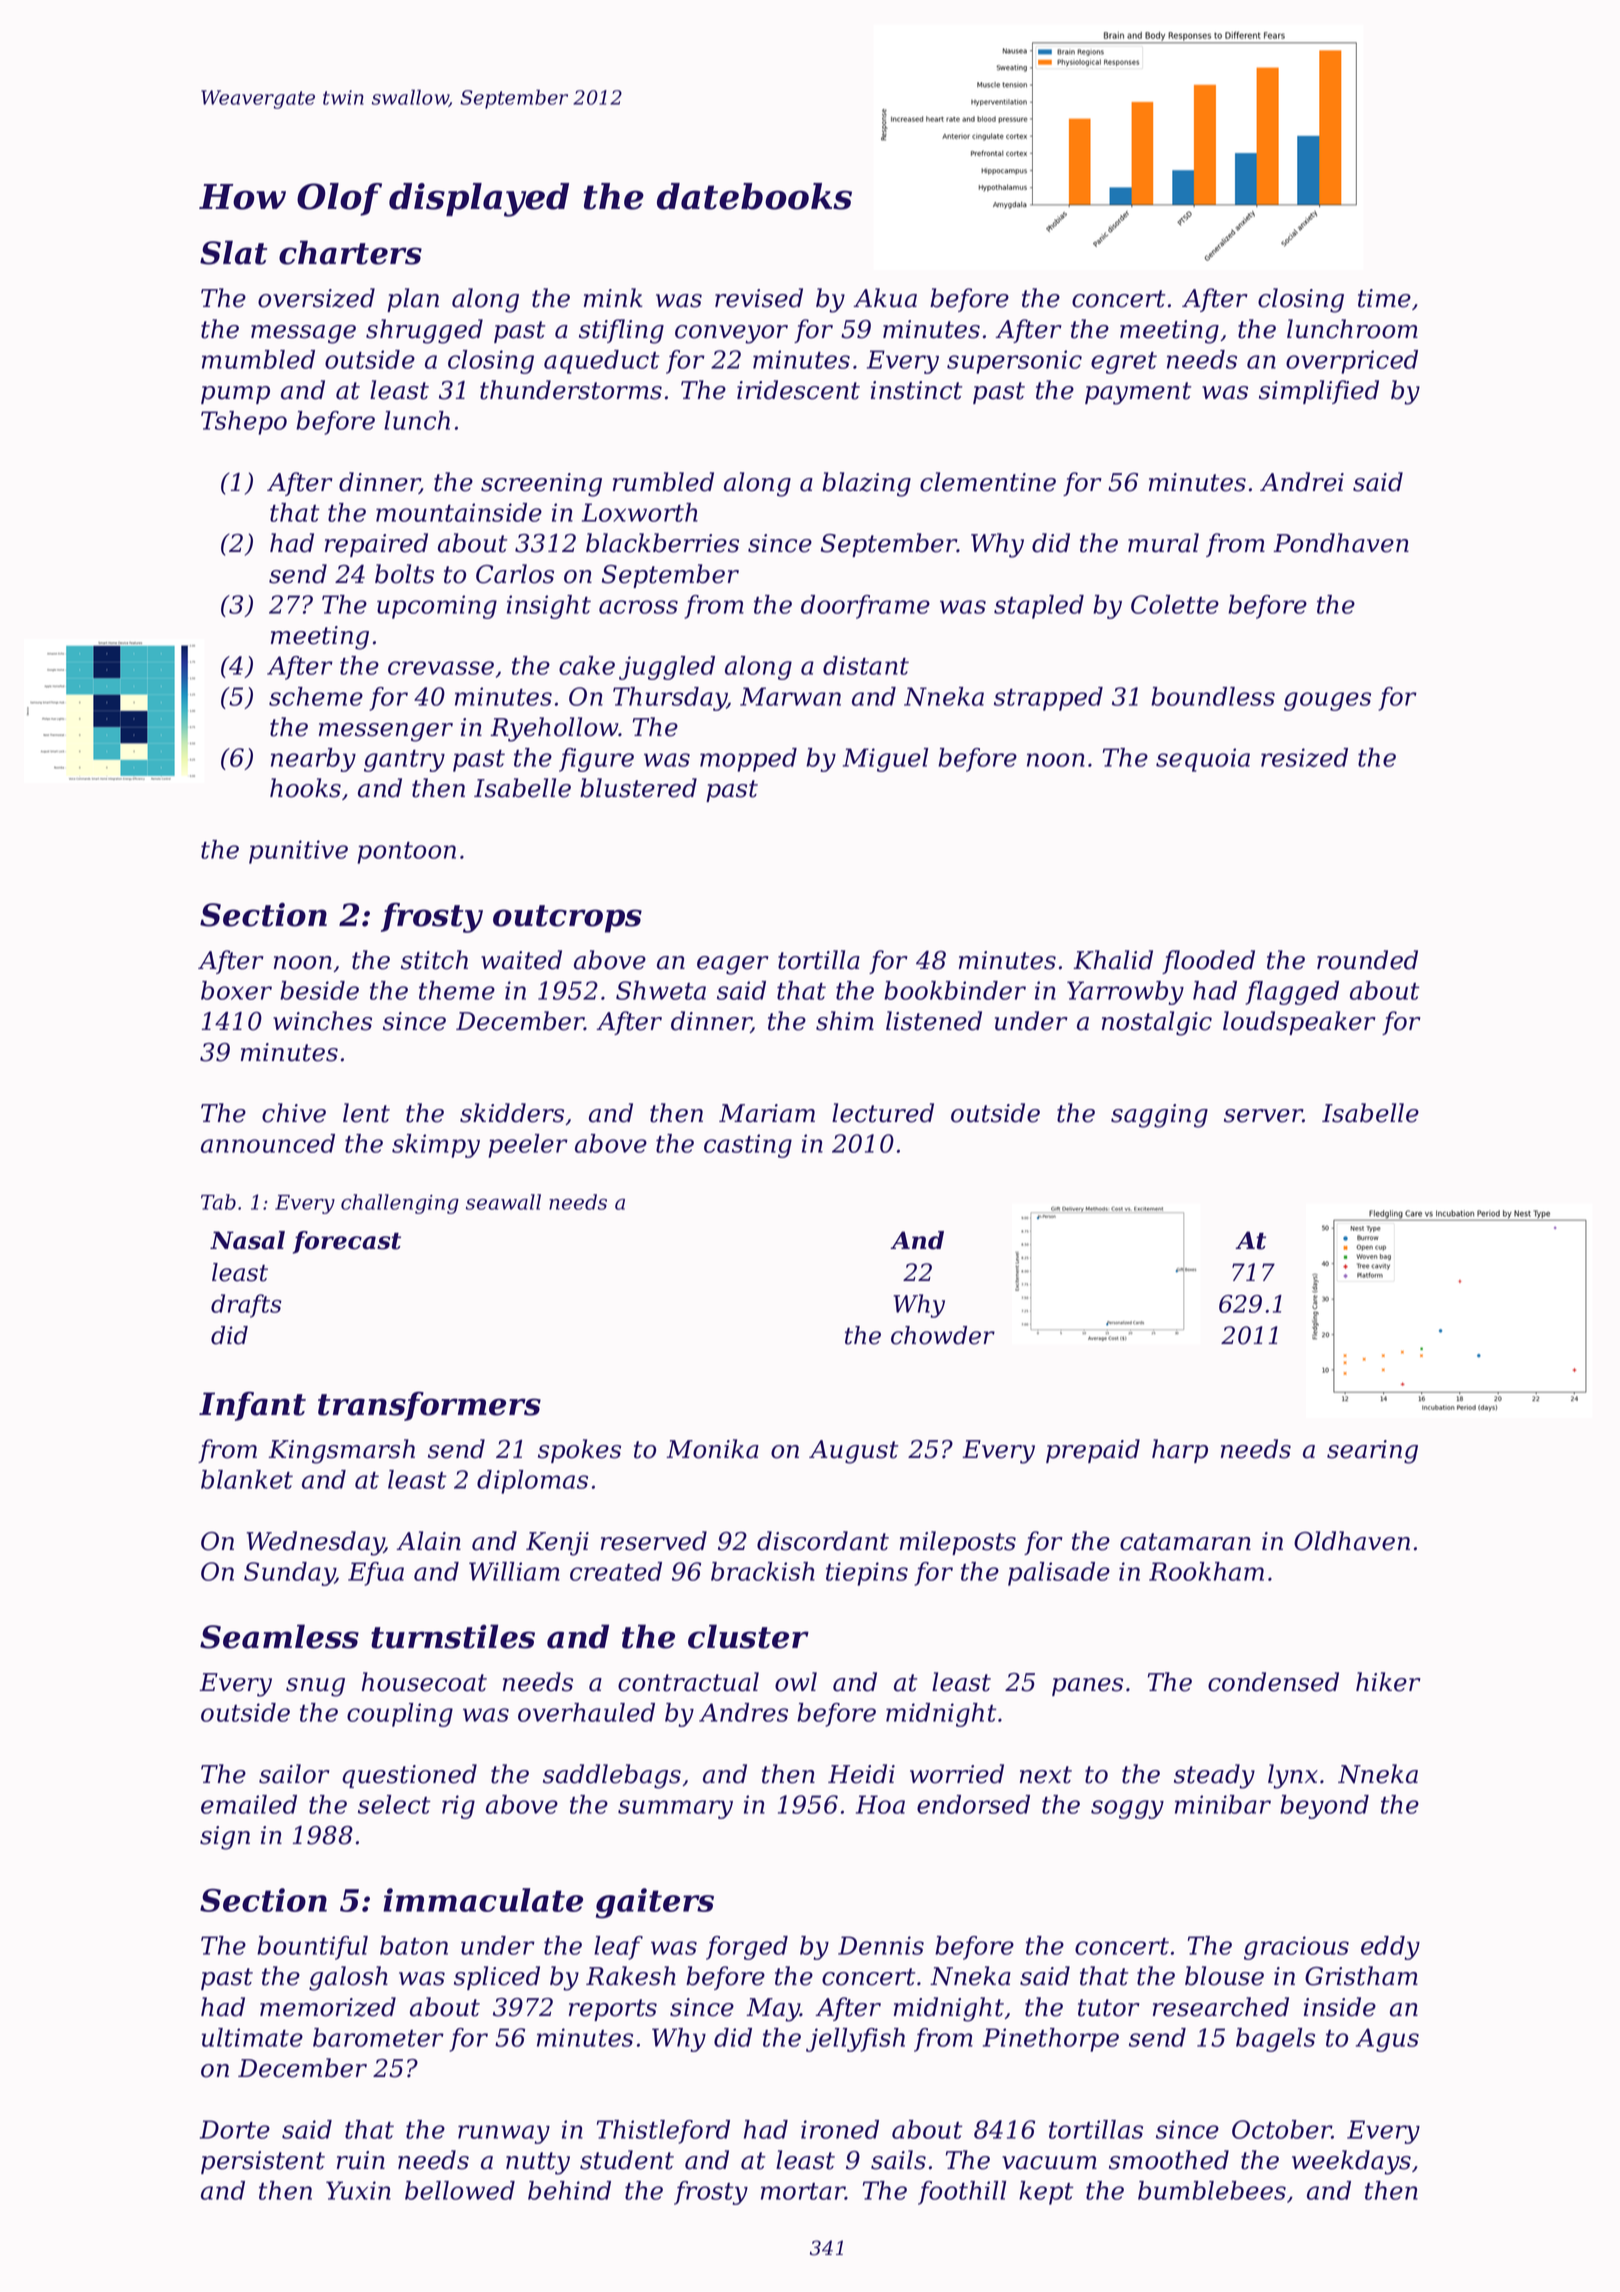 The image size is (1620, 2292). Describe the element at coordinates (244, 423) in the screenshot. I see `Tshepo` at that location.
